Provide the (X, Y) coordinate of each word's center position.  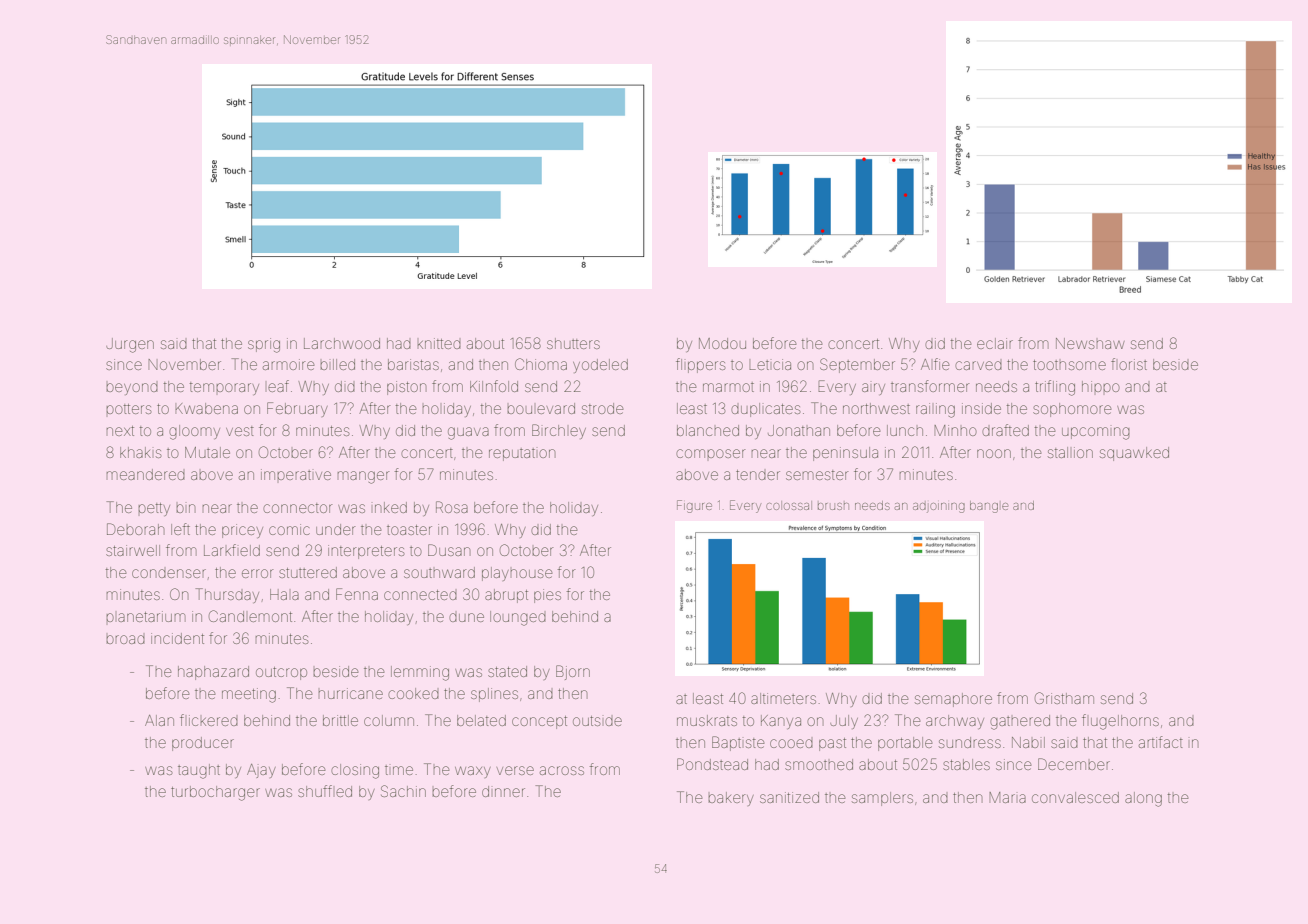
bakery (731, 799)
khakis (140, 452)
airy (873, 389)
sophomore (1072, 410)
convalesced (1075, 797)
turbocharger (215, 793)
